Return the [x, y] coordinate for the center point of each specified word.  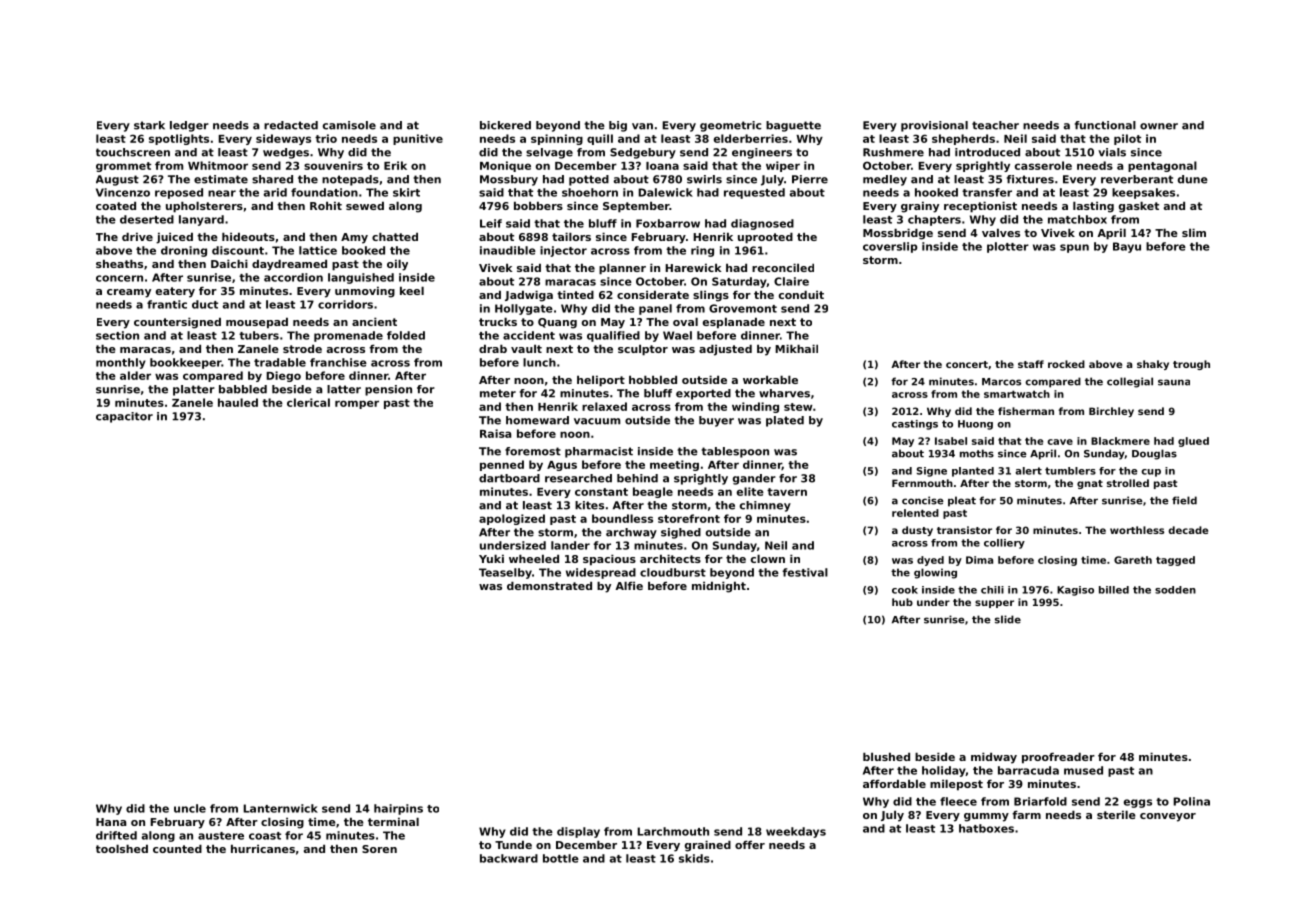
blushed [886, 756]
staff [1031, 364]
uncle [190, 808]
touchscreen [133, 152]
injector [563, 251]
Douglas [1154, 454]
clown [768, 558]
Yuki [491, 558]
